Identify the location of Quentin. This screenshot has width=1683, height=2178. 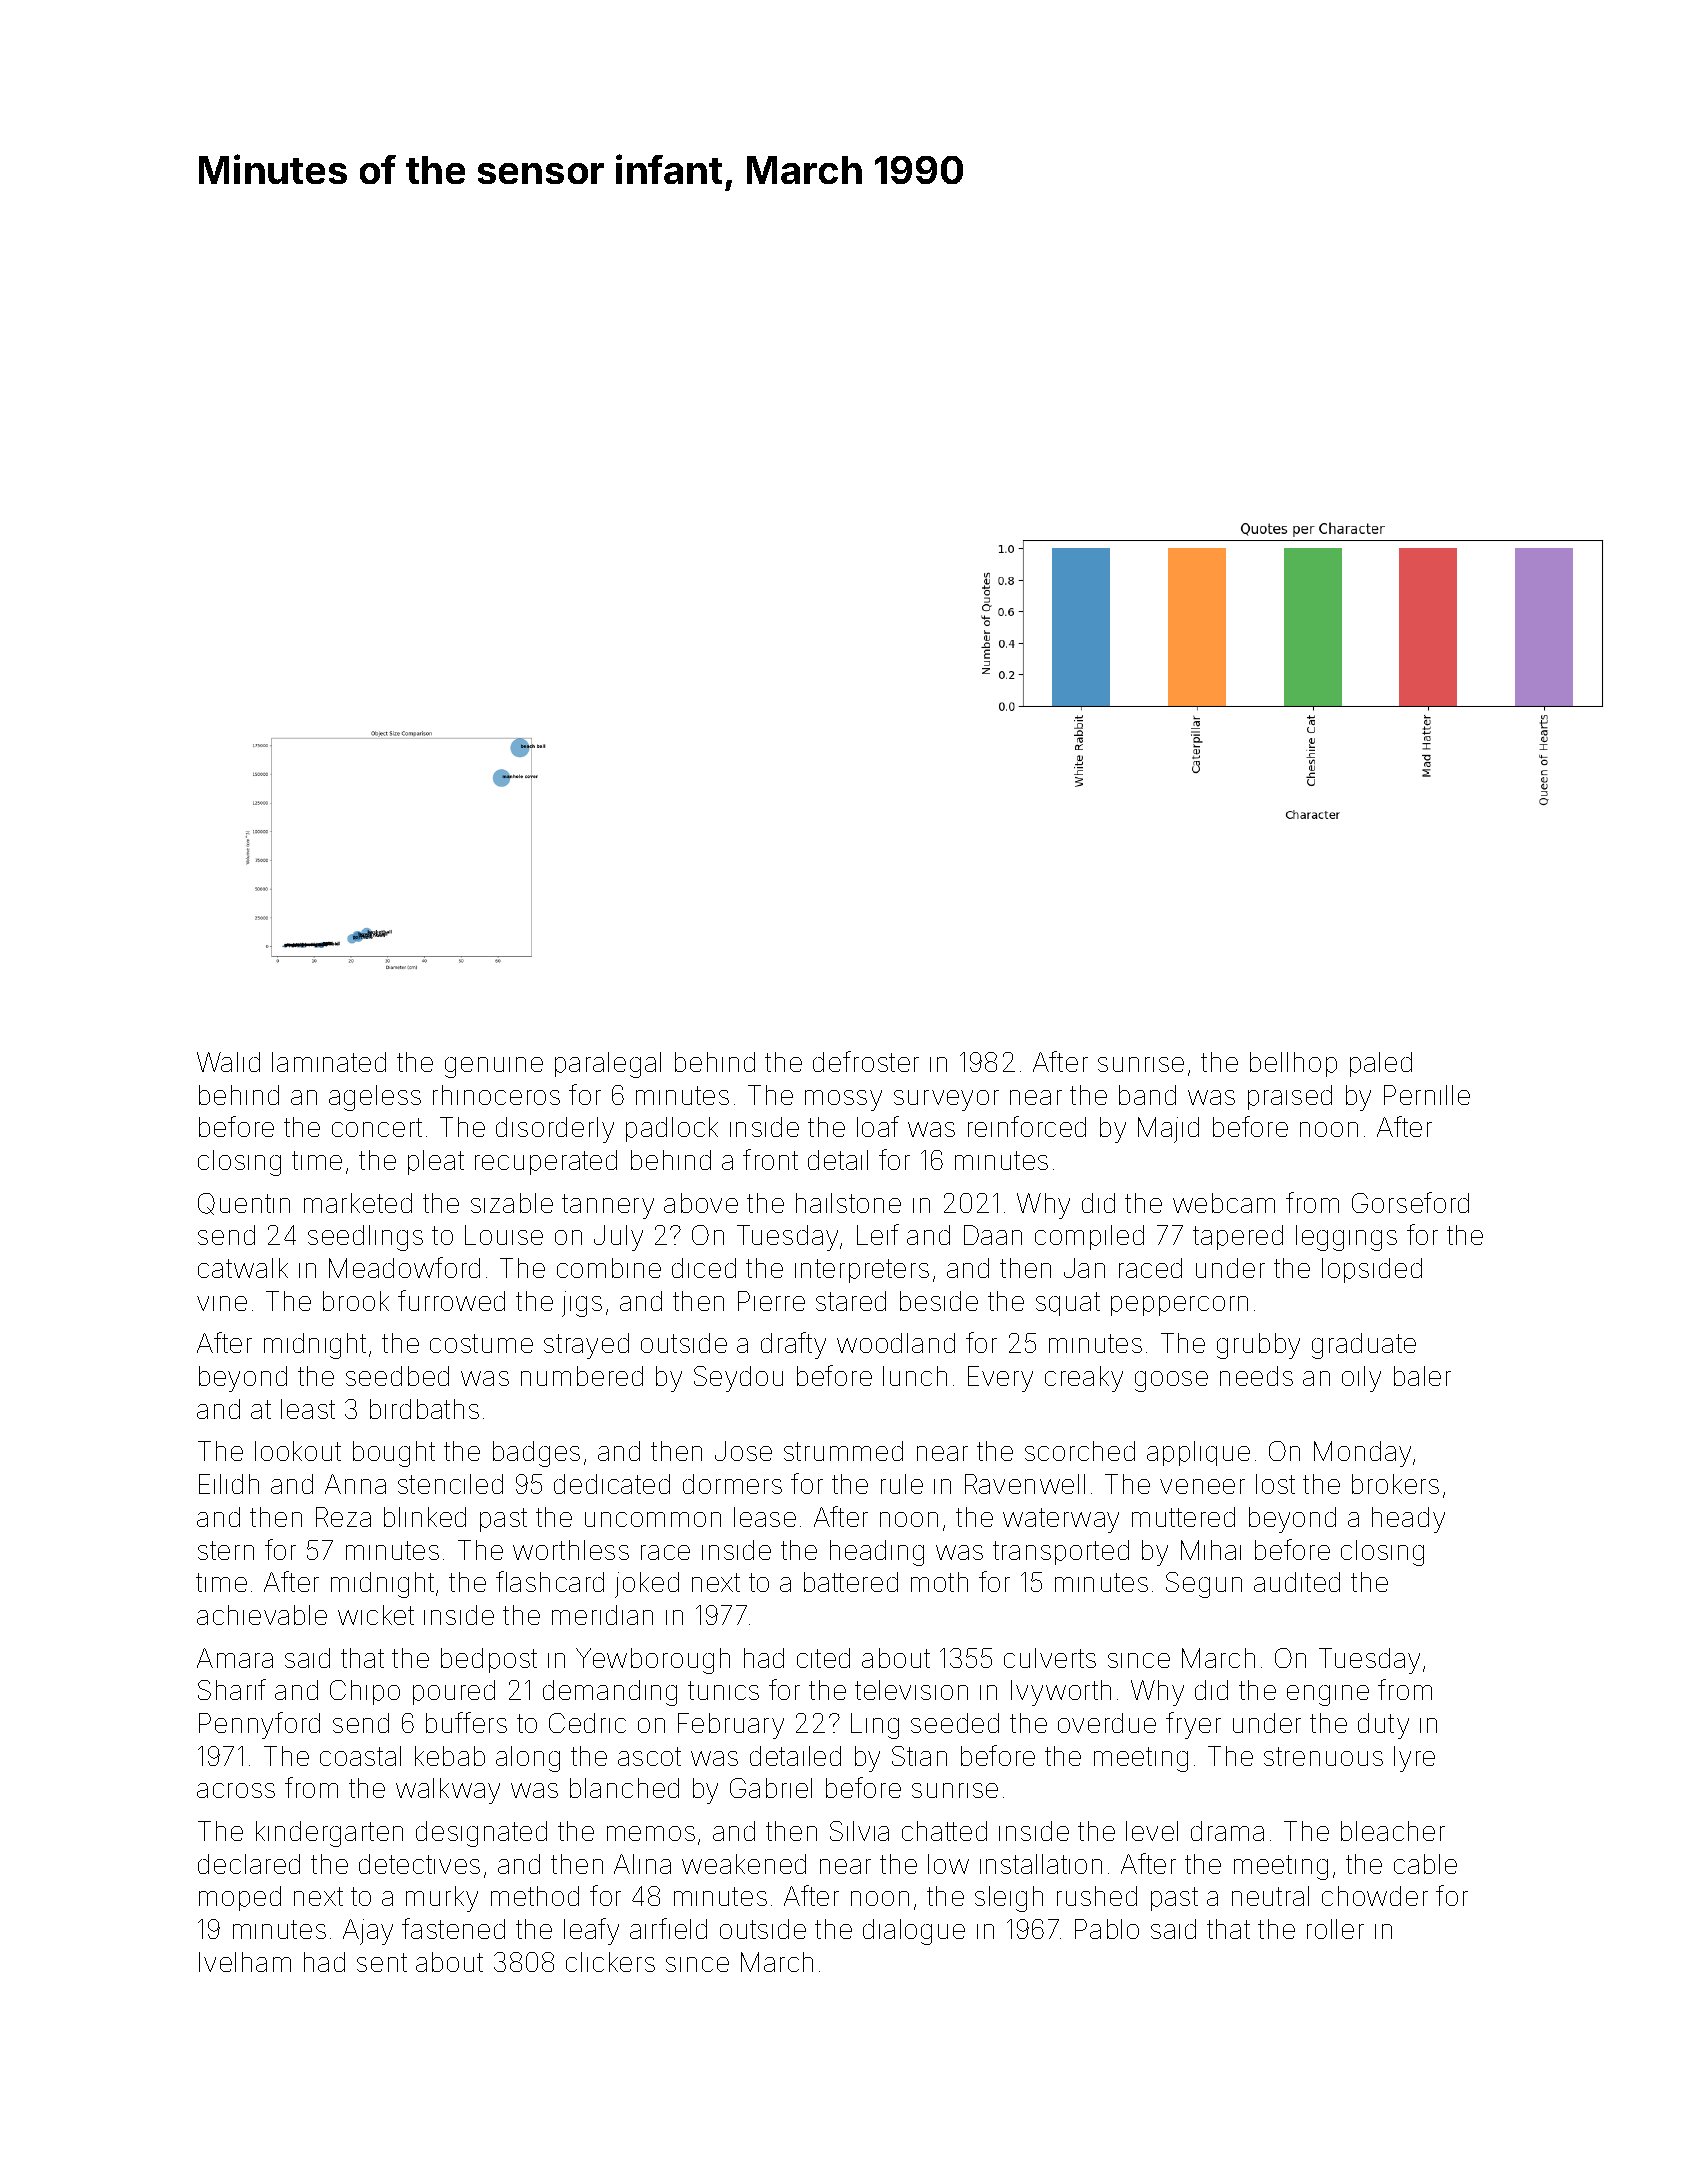
(244, 1204).
